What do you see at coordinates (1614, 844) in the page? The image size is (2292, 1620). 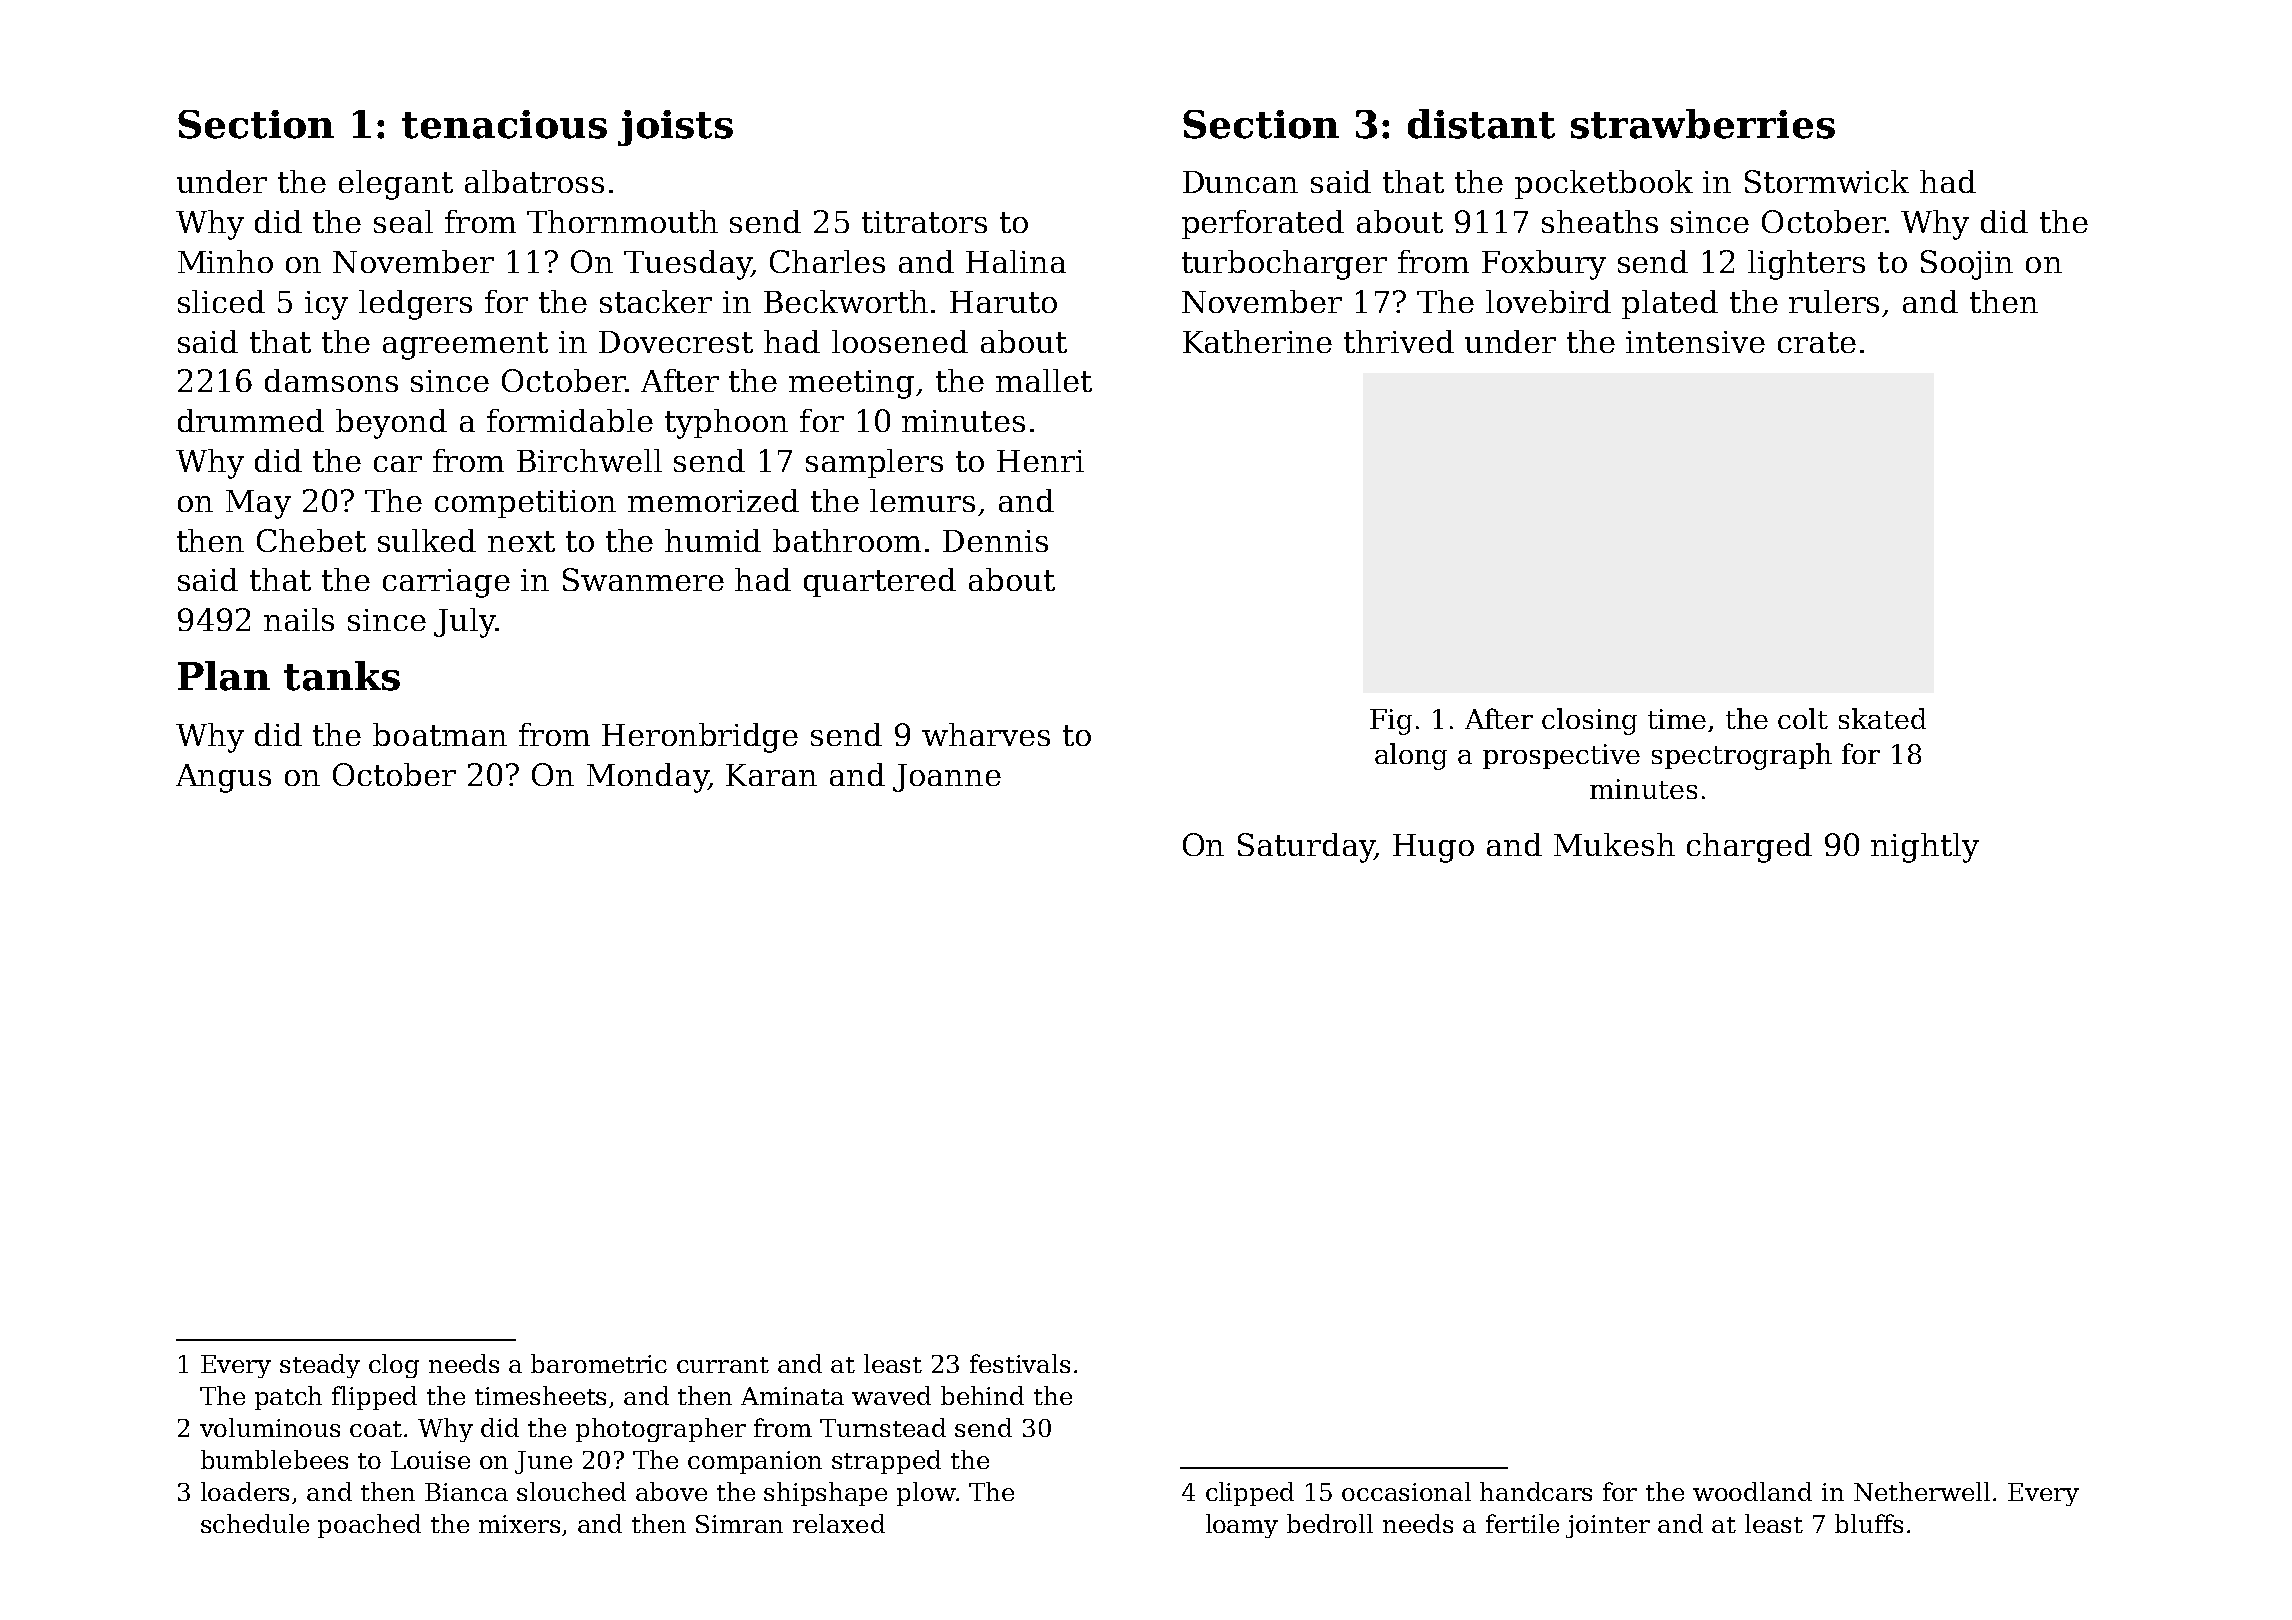 I see `Mukesh` at bounding box center [1614, 844].
